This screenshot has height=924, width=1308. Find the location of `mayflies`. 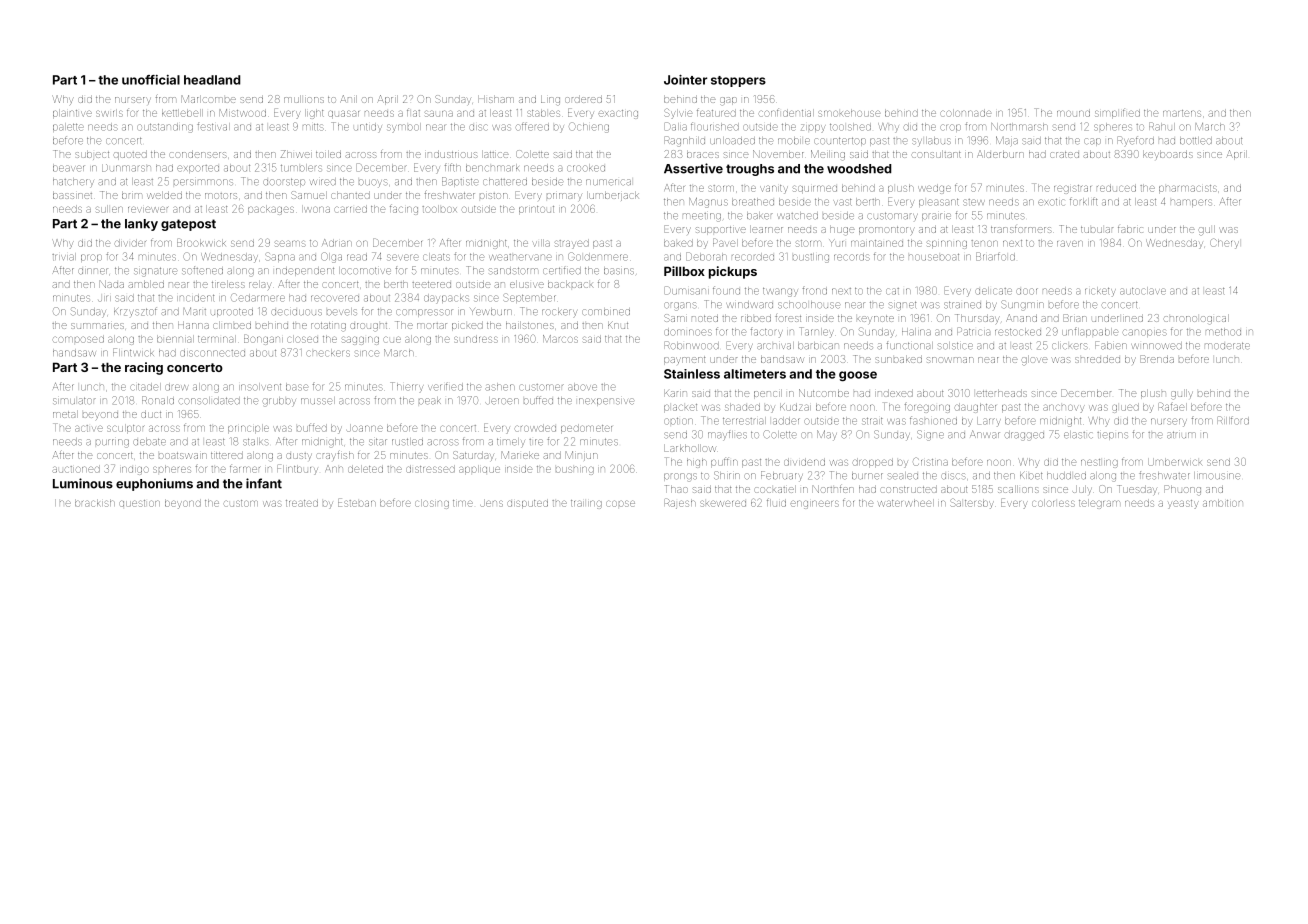

mayflies is located at coordinates (727, 435).
